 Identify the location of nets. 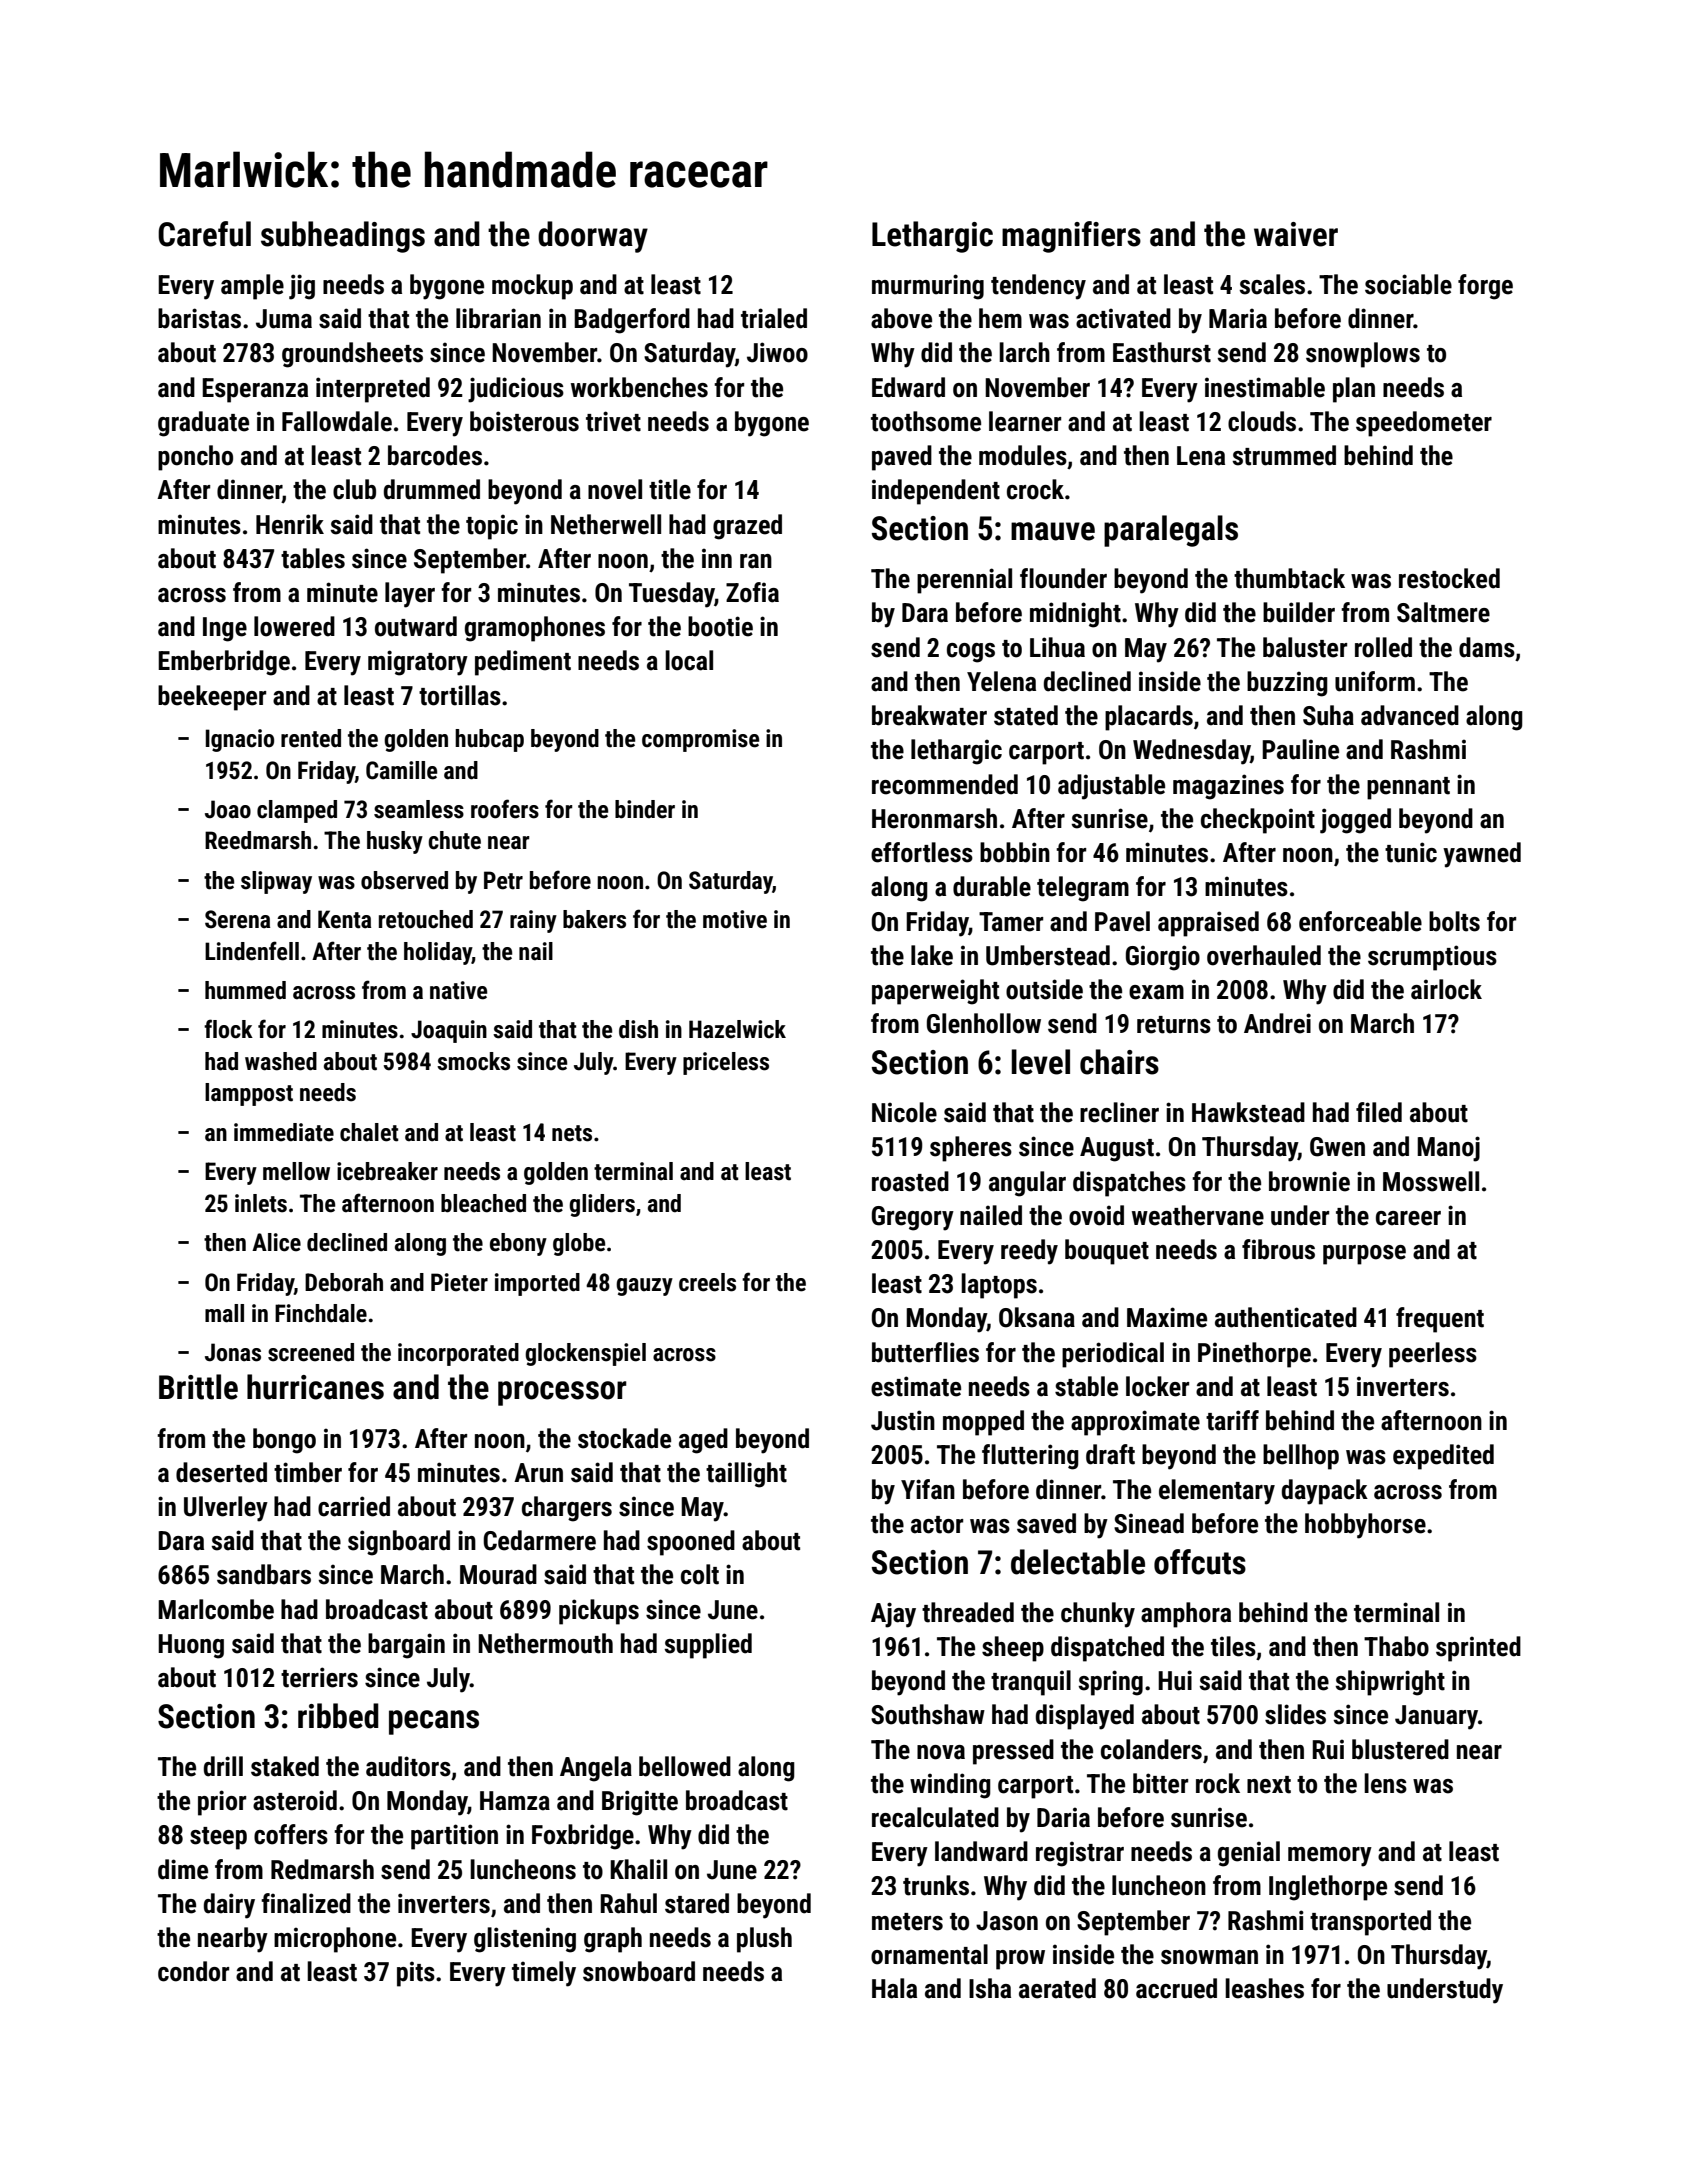
(572, 1133).
